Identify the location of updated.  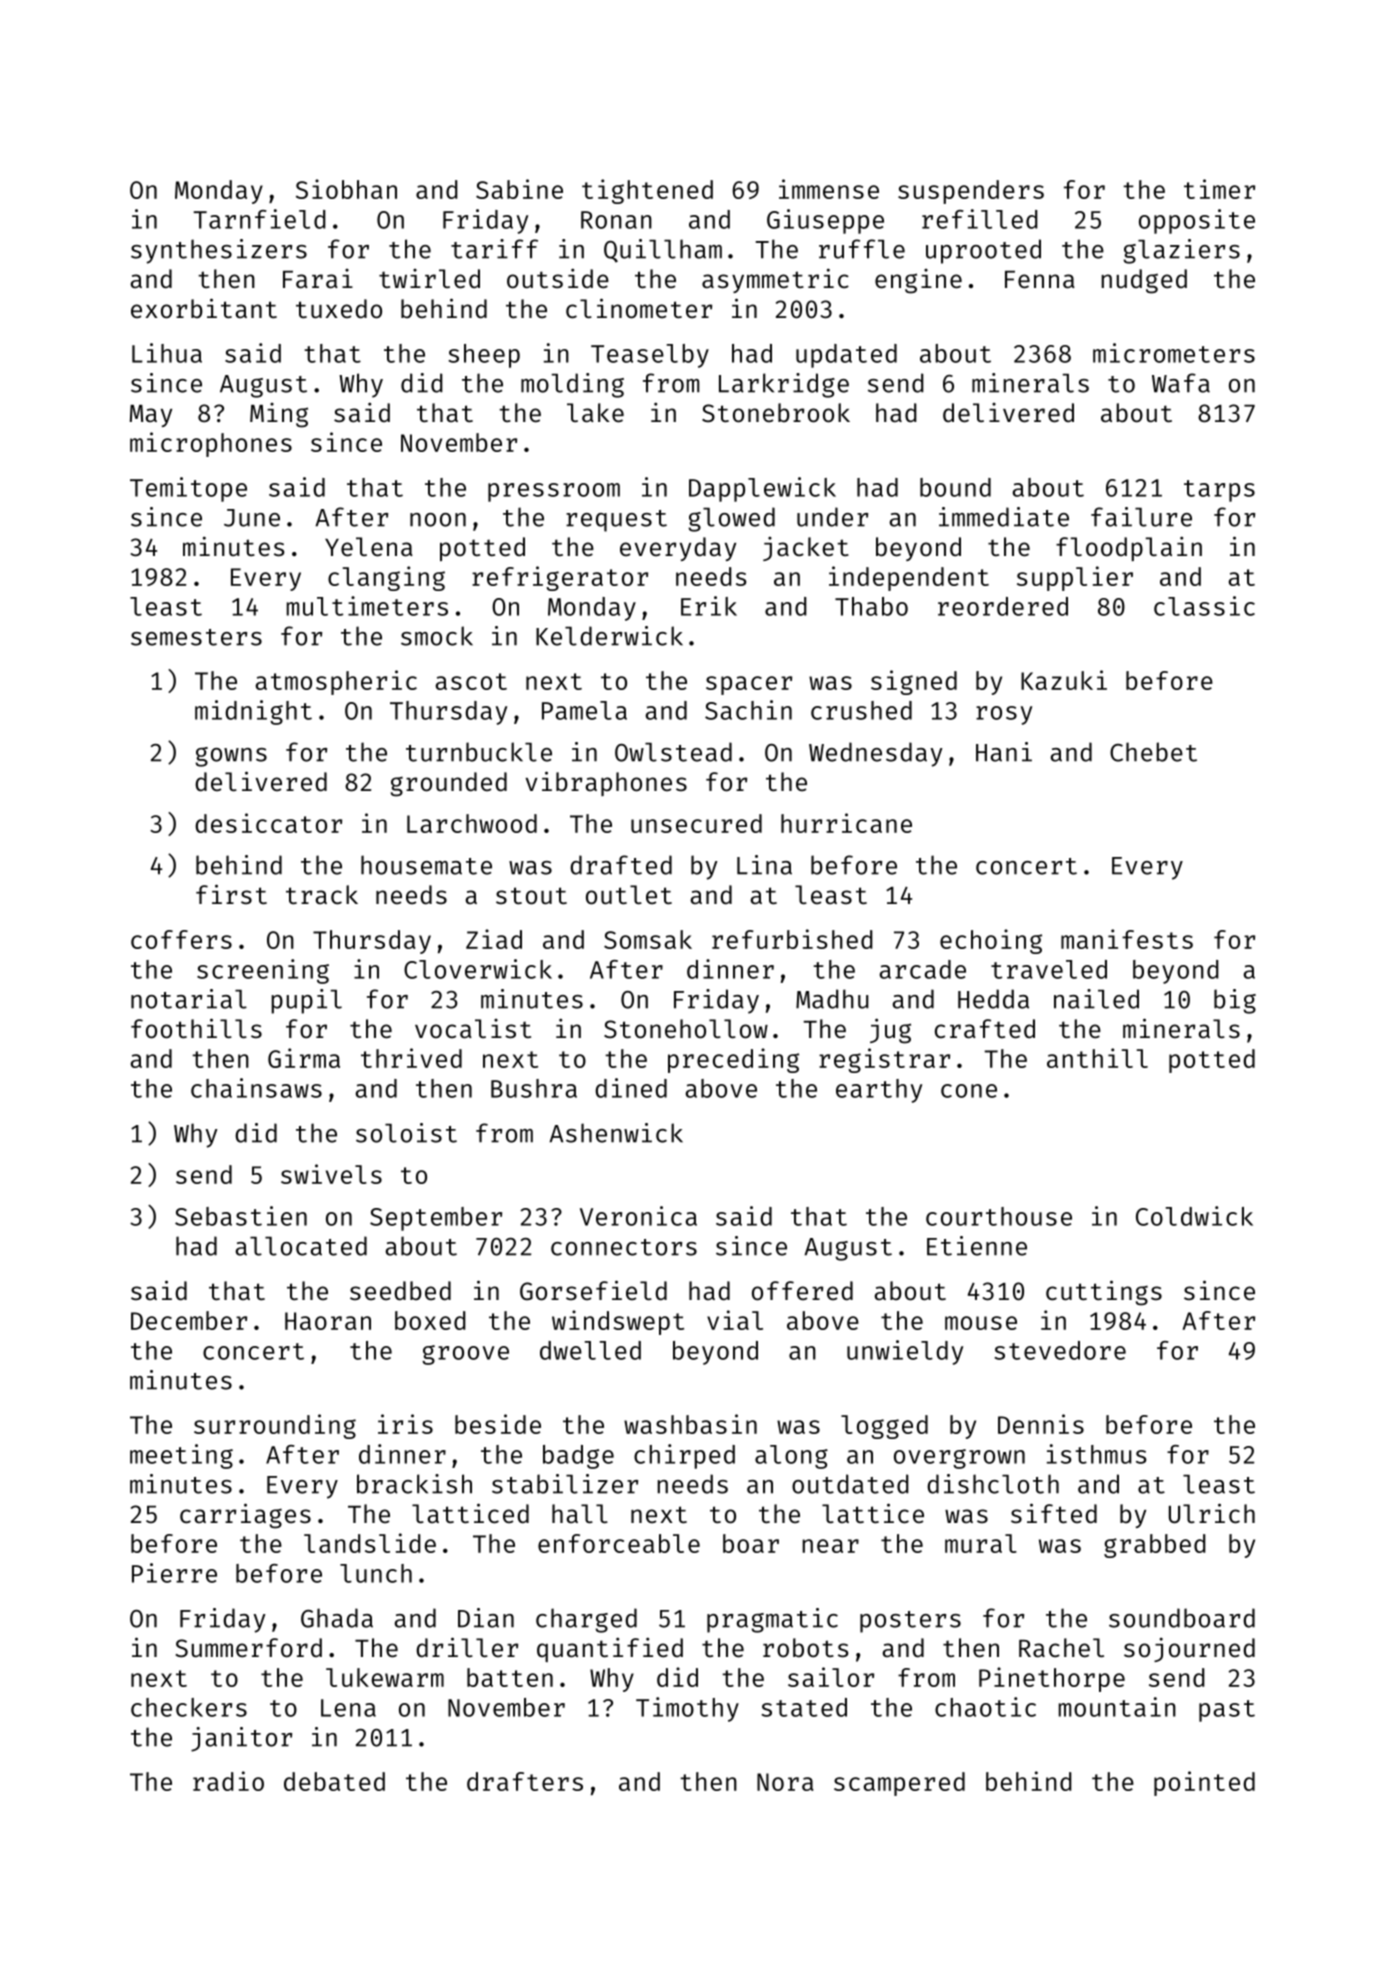
(846, 356).
